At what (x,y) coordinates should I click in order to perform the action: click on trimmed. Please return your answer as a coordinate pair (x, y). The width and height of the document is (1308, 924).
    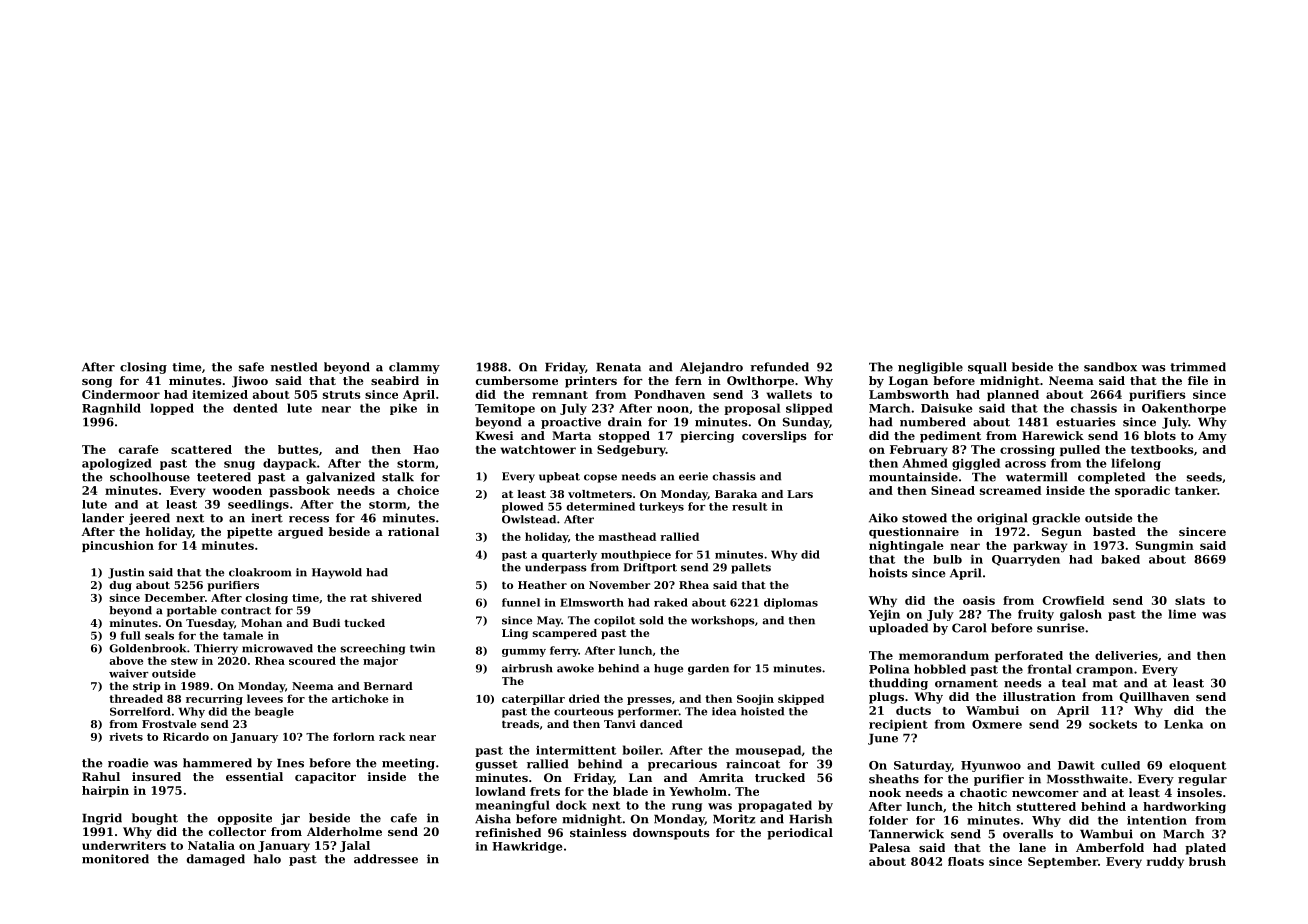
    Looking at the image, I should click on (1198, 367).
